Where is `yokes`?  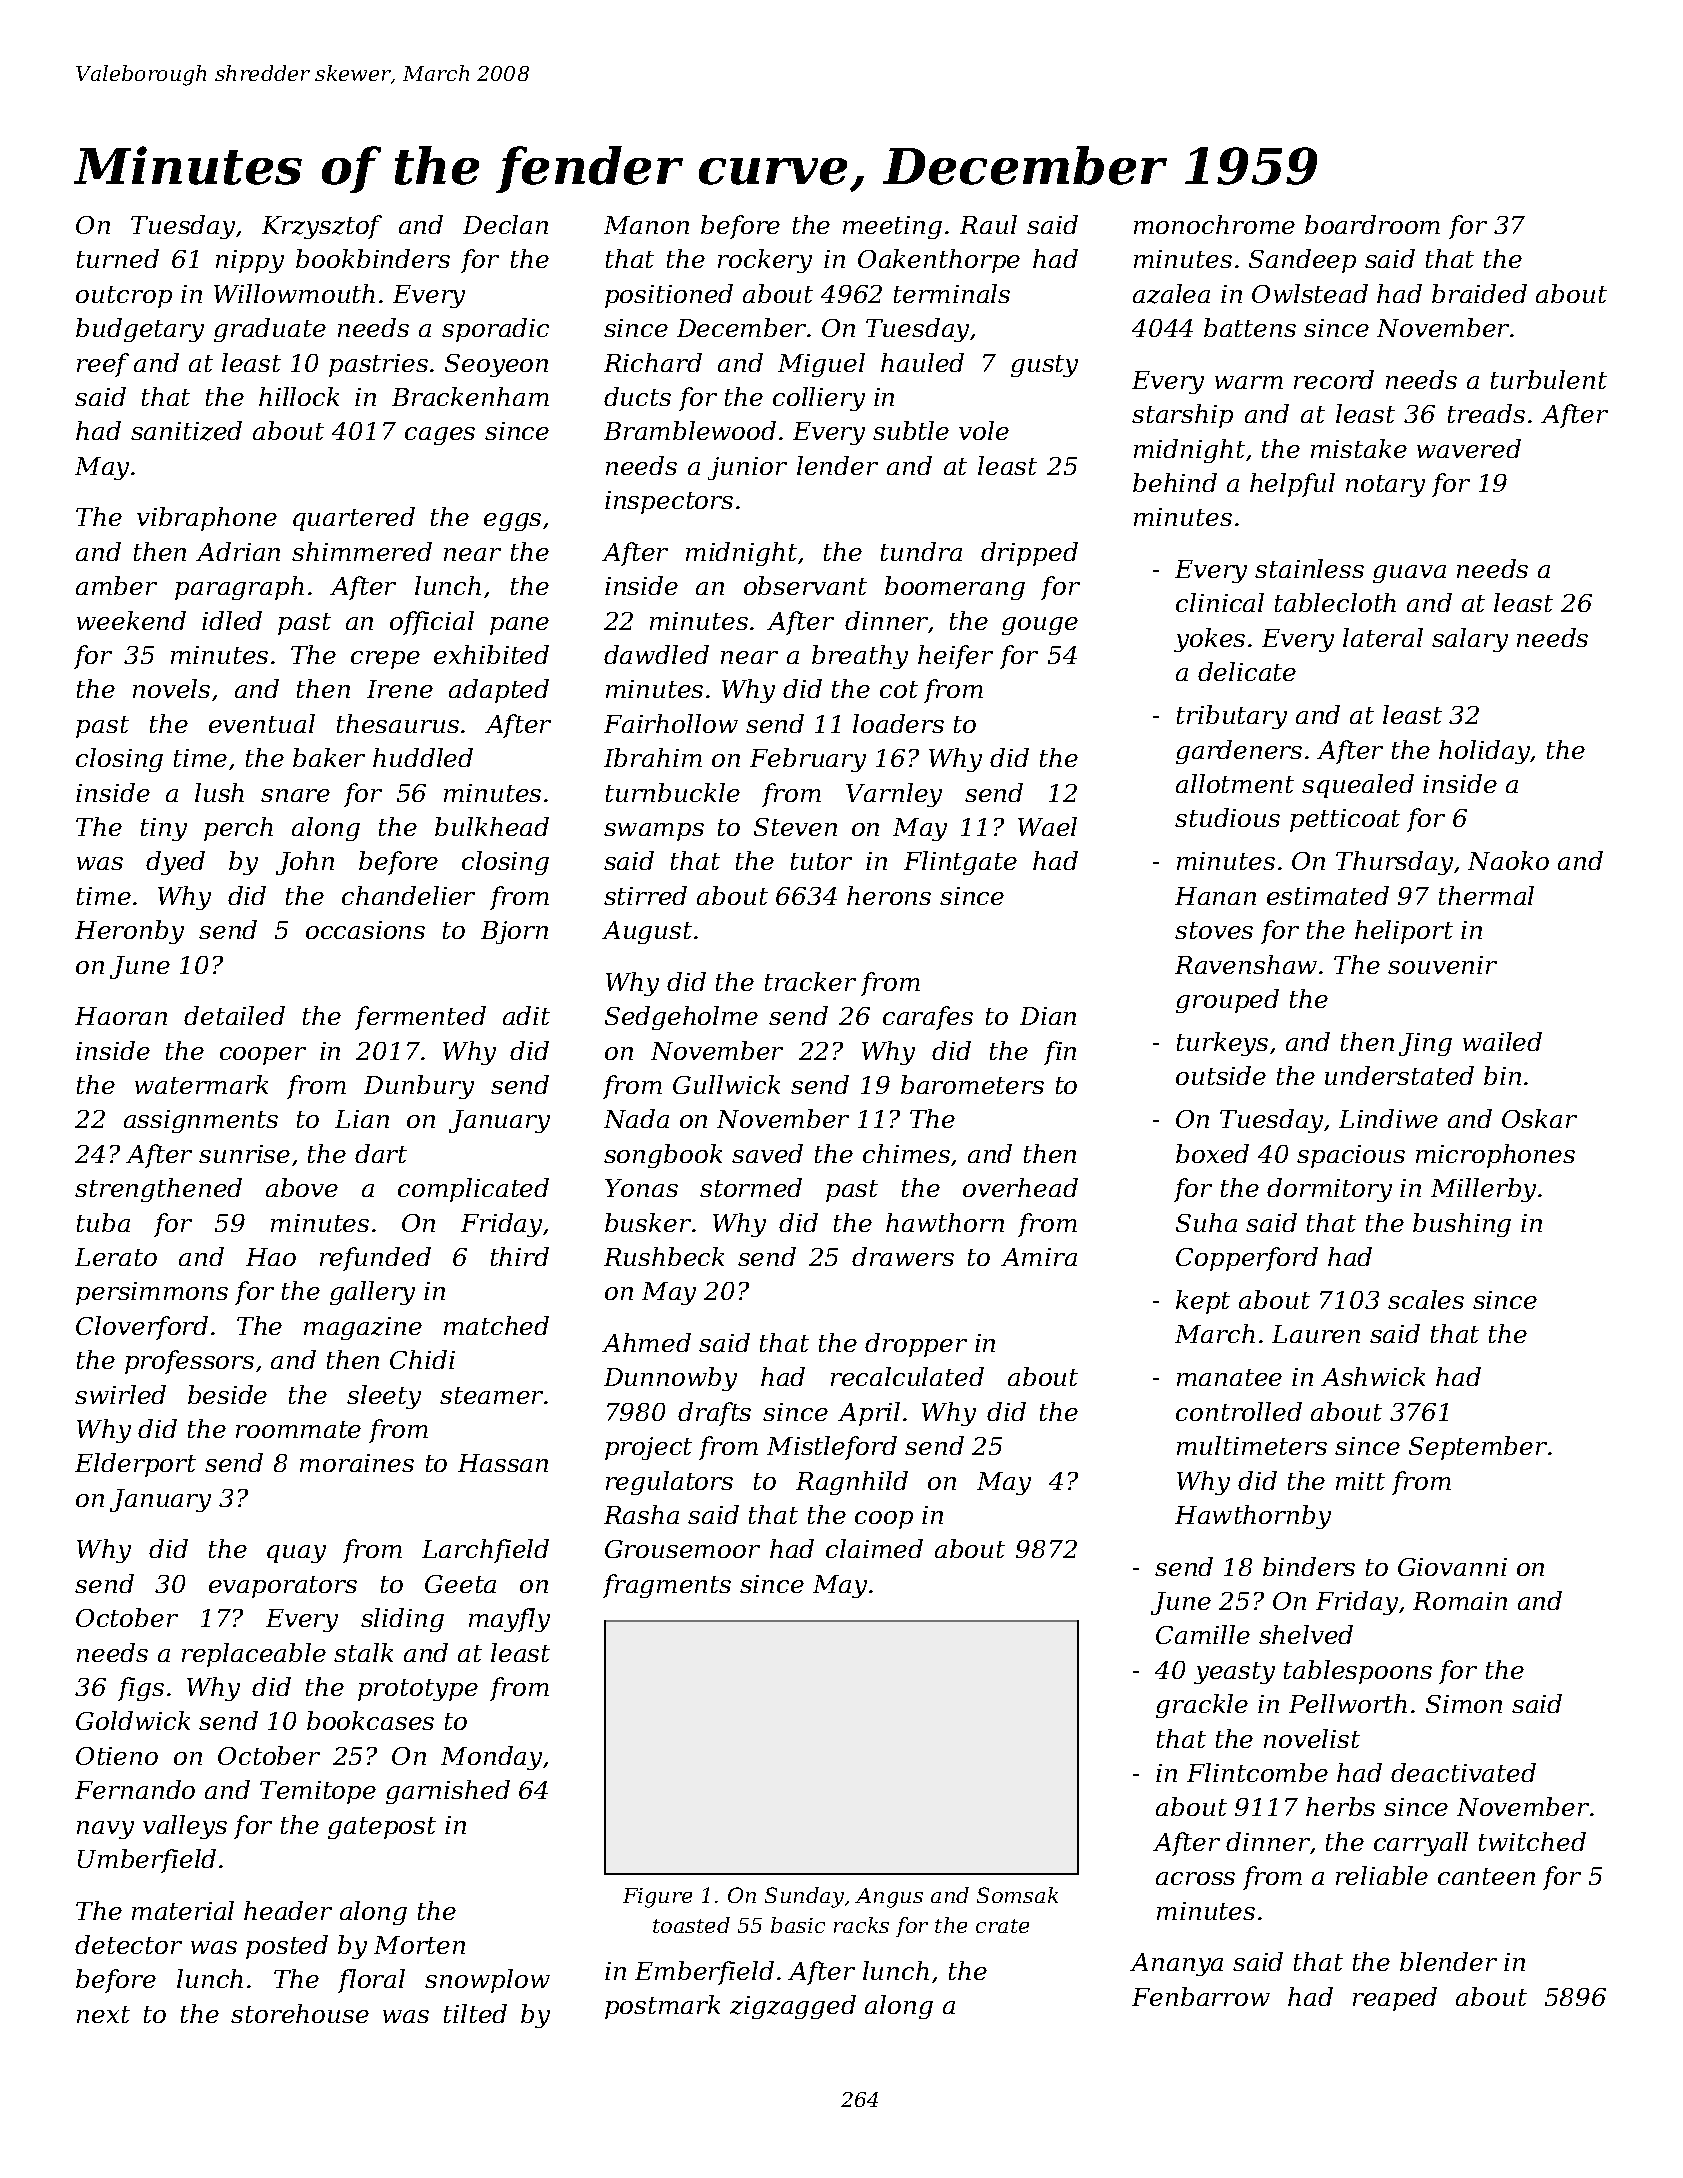
yokes is located at coordinates (1209, 640).
